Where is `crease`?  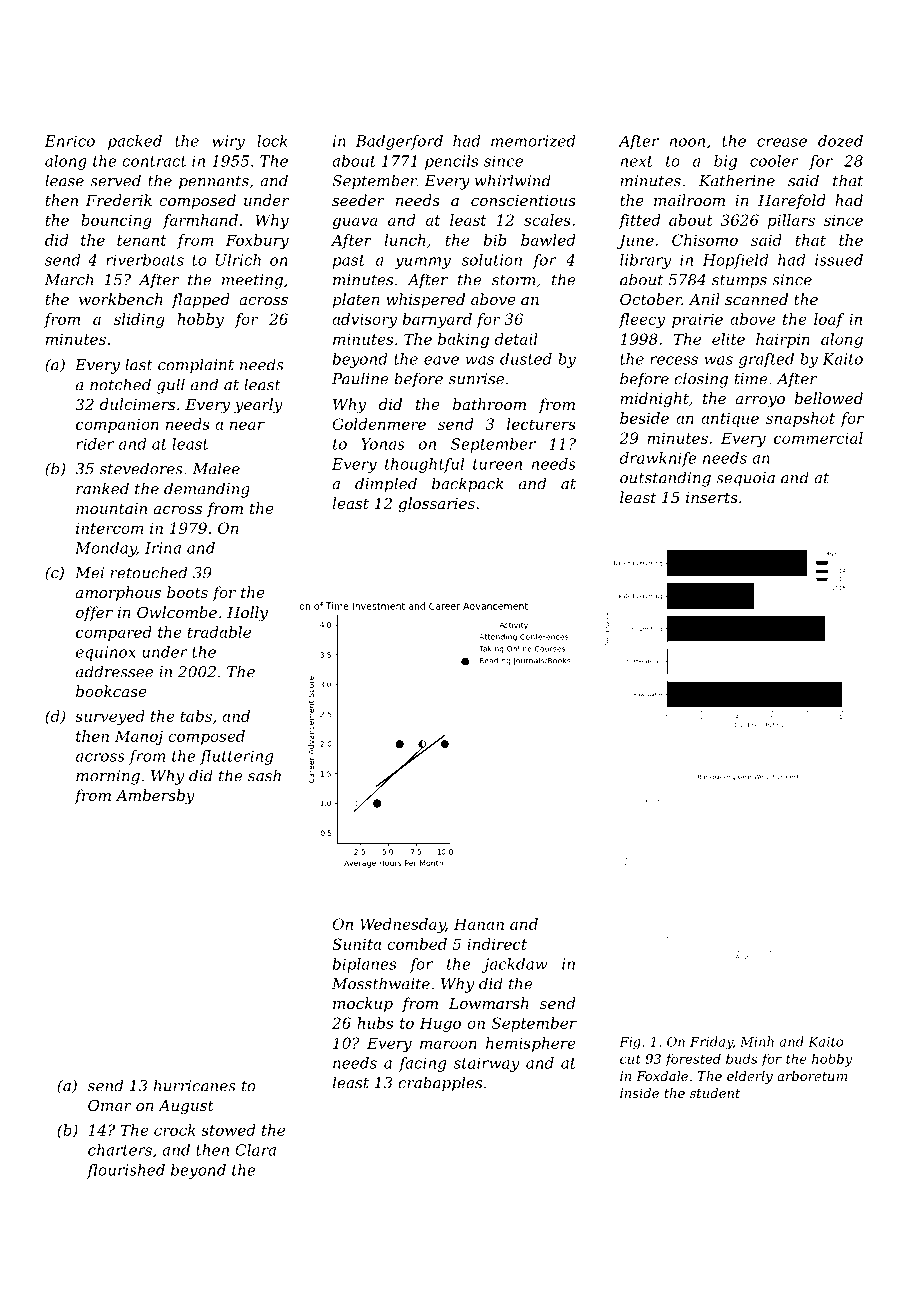 crease is located at coordinates (782, 142).
